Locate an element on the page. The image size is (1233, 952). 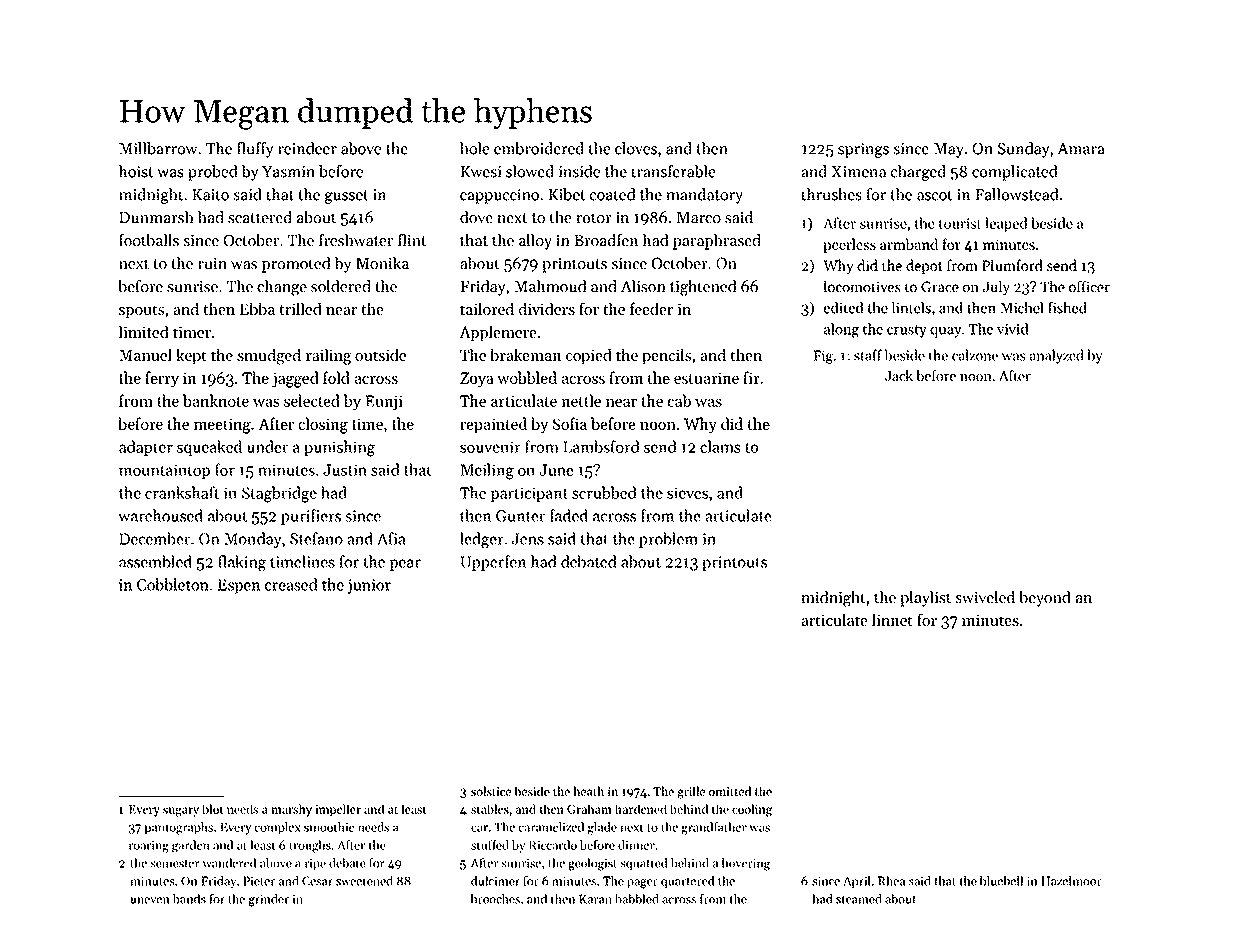
Mahmoud is located at coordinates (550, 286).
